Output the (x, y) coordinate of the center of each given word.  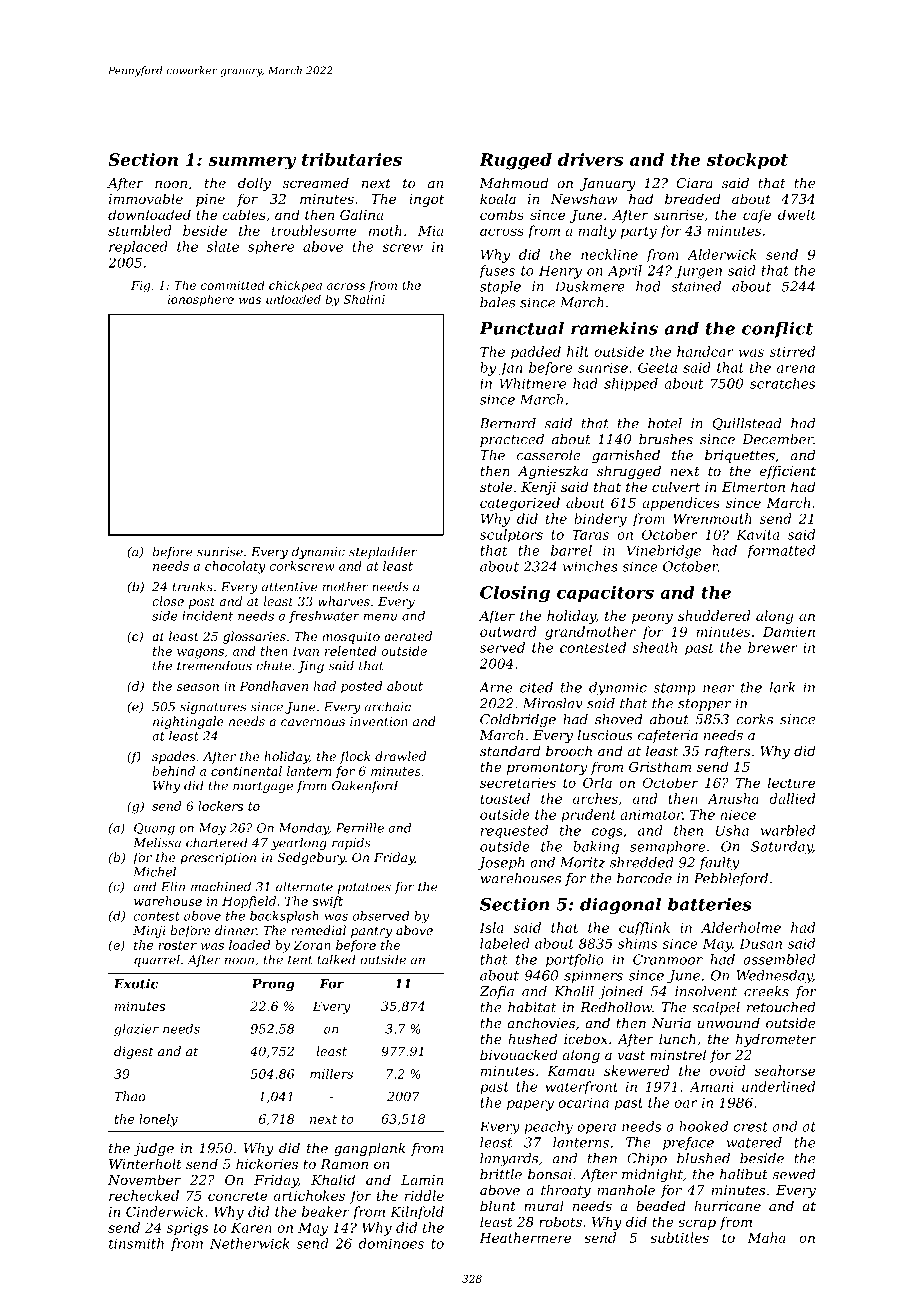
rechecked (144, 1195)
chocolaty (235, 567)
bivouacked (518, 1054)
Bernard (508, 423)
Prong (273, 985)
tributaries (352, 159)
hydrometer (776, 1040)
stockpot (747, 161)
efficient (788, 472)
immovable (146, 198)
